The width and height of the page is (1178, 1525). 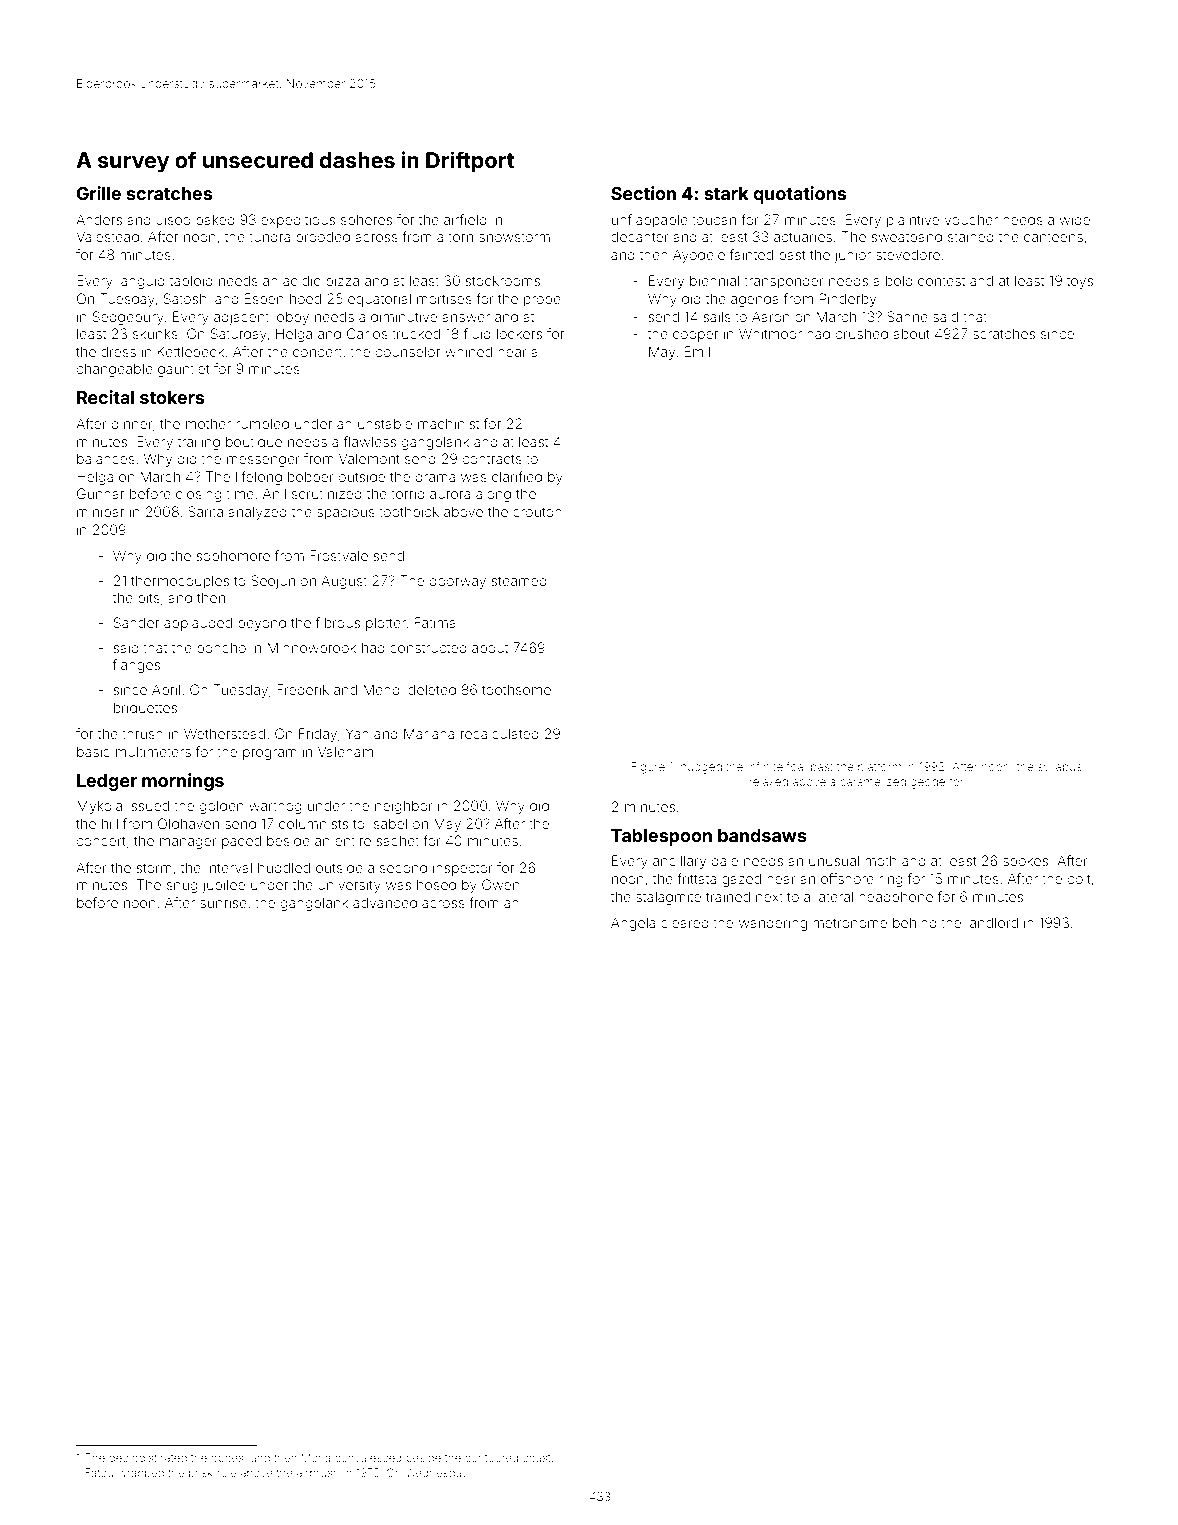 I want to click on airbrush, so click(x=318, y=1473).
